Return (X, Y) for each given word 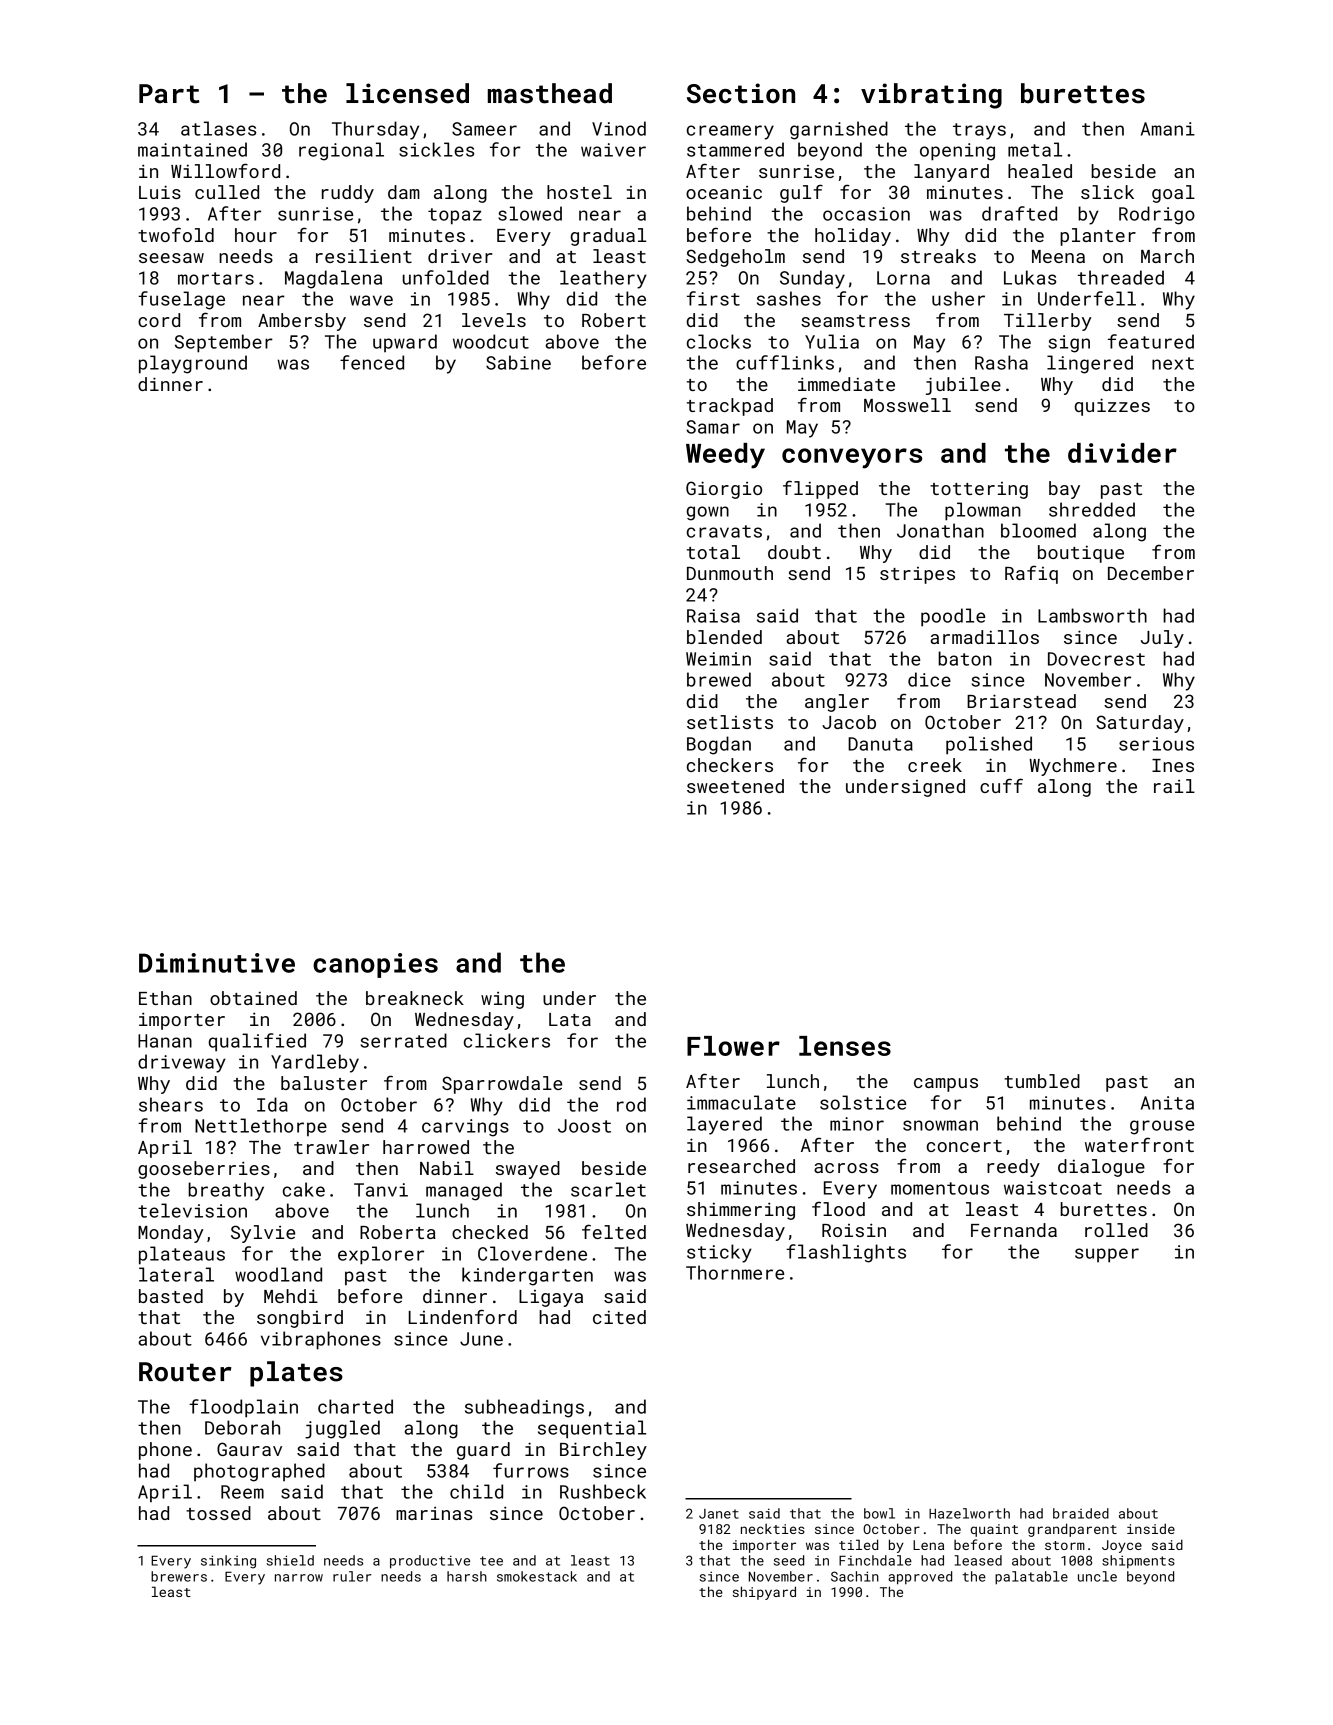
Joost (584, 1126)
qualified (257, 1042)
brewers (179, 1576)
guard (483, 1451)
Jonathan (940, 530)
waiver (613, 150)
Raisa (713, 616)
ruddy (348, 194)
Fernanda (1014, 1230)
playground (193, 364)
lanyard (951, 173)
